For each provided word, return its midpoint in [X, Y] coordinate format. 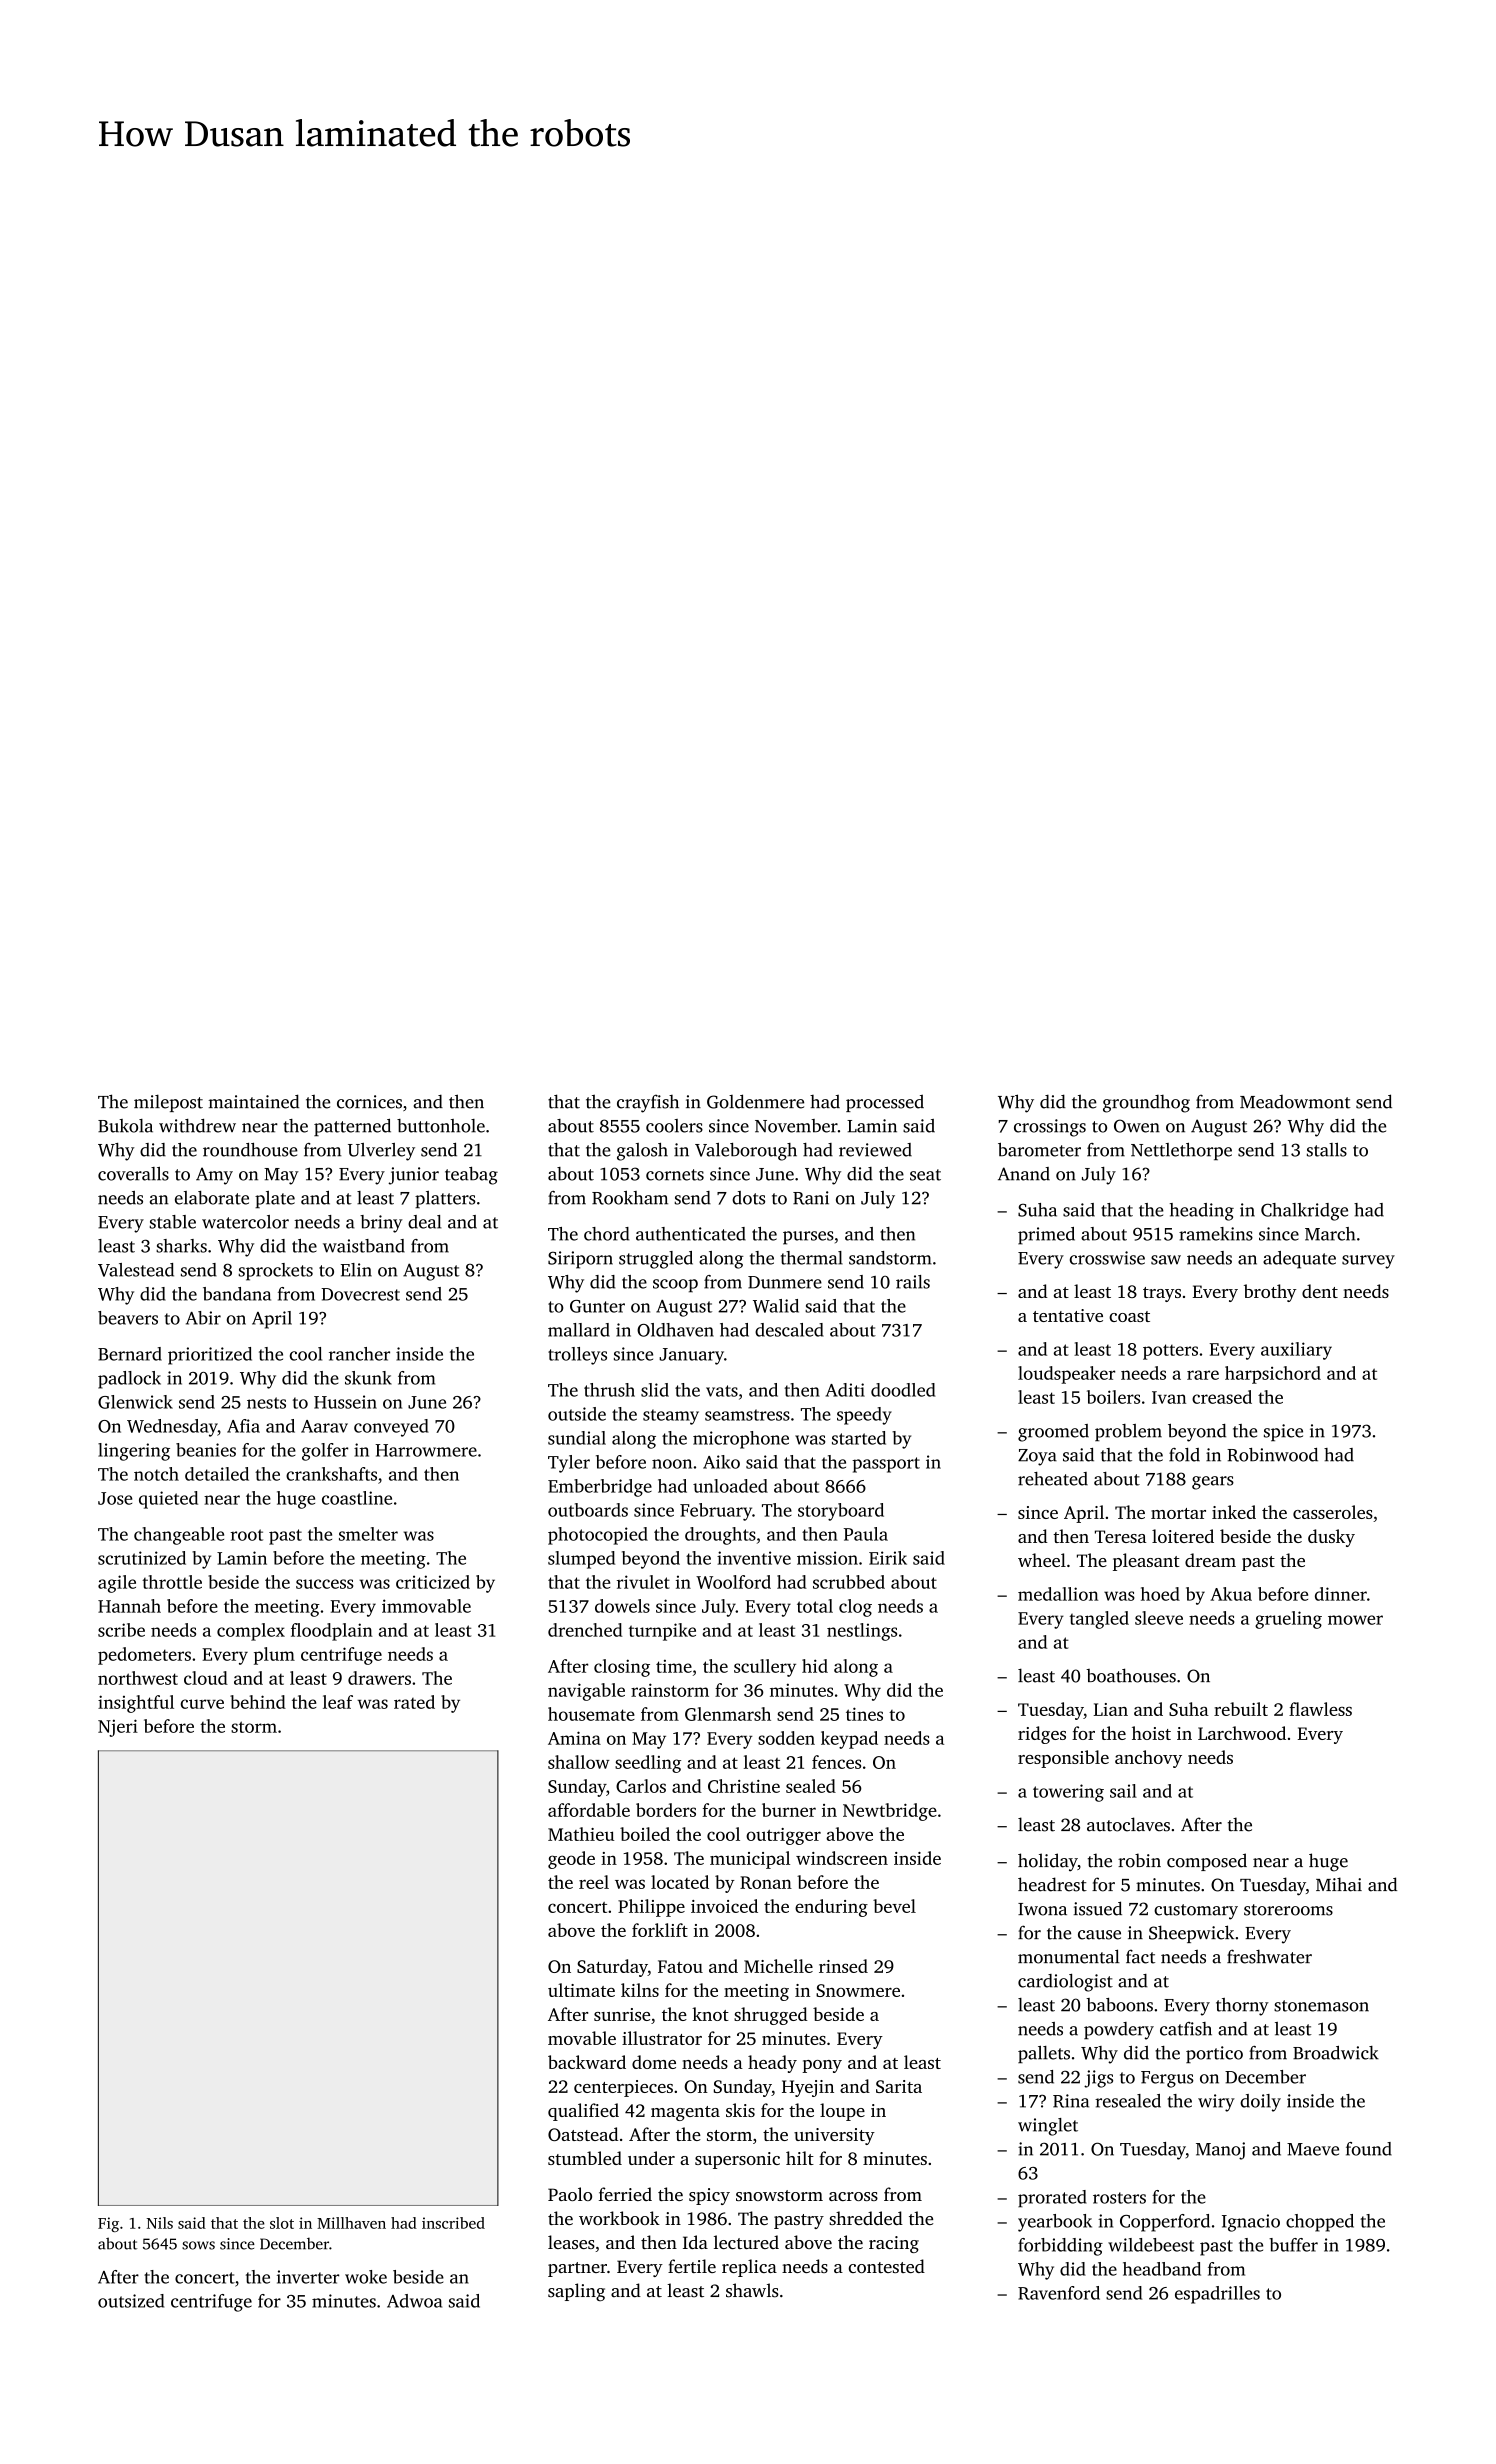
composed [1207, 1862]
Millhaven [351, 2223]
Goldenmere [755, 1101]
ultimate [581, 1990]
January [691, 1356]
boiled [645, 1834]
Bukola [125, 1126]
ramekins [1216, 1234]
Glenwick [135, 1402]
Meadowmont [1295, 1102]
